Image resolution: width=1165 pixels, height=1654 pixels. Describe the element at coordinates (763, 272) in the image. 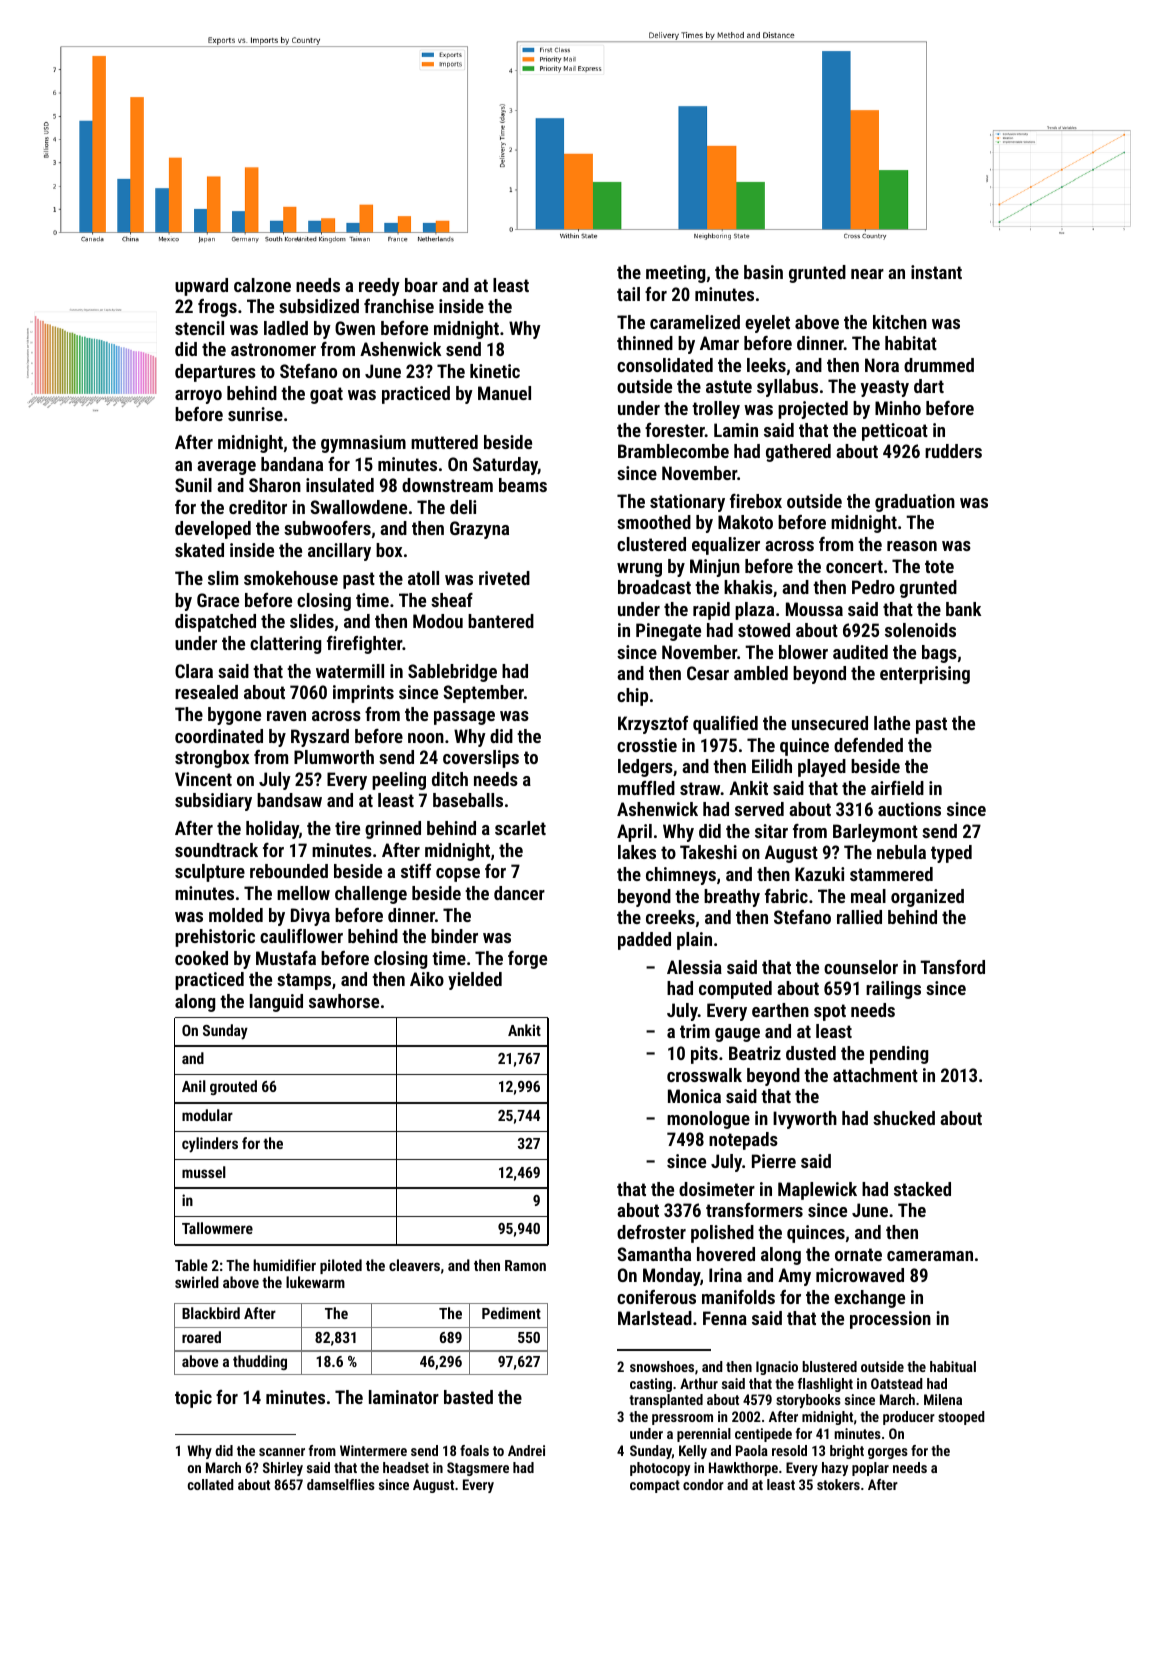

I see `basin` at that location.
